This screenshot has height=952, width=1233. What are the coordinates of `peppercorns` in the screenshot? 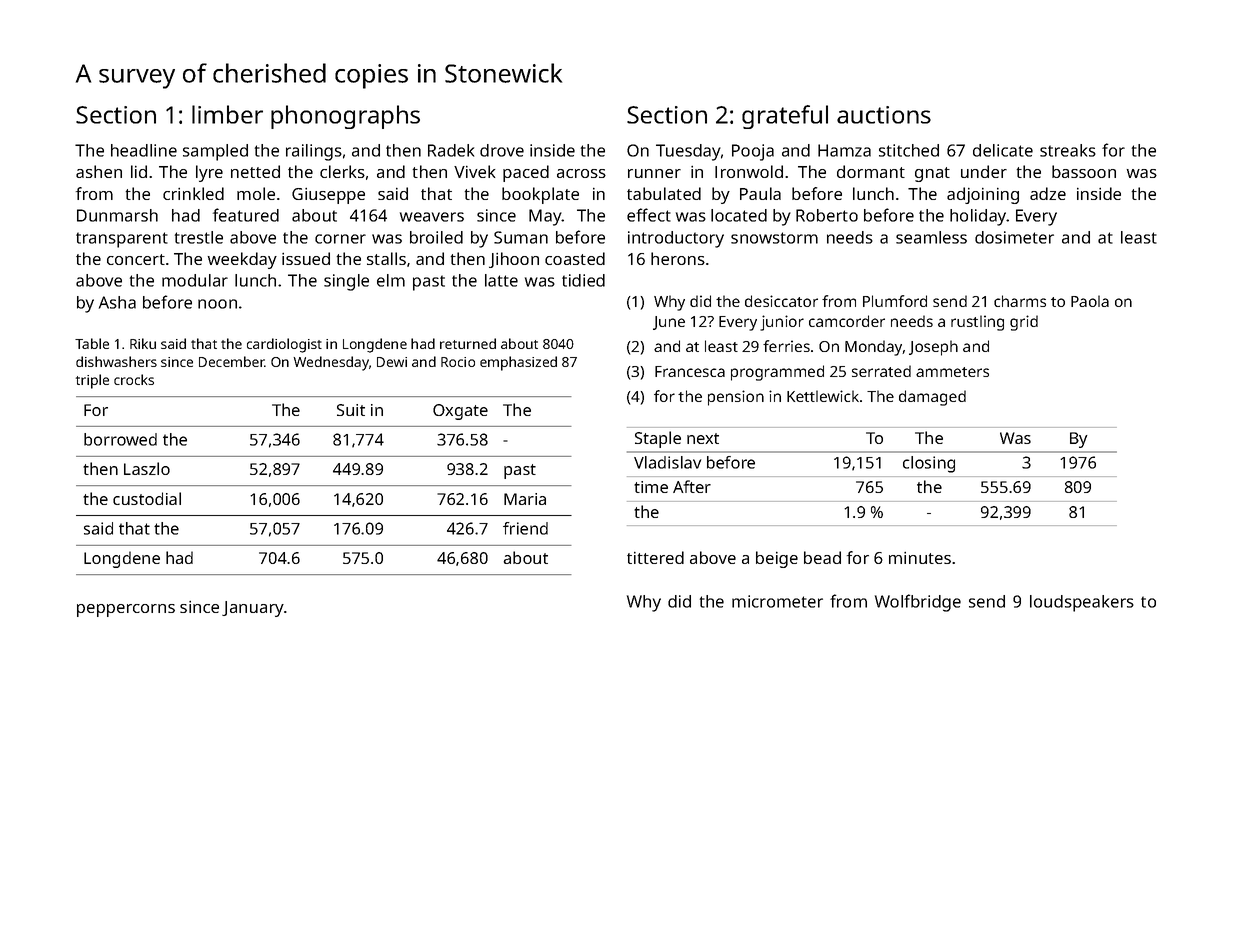 It's located at (126, 610).
